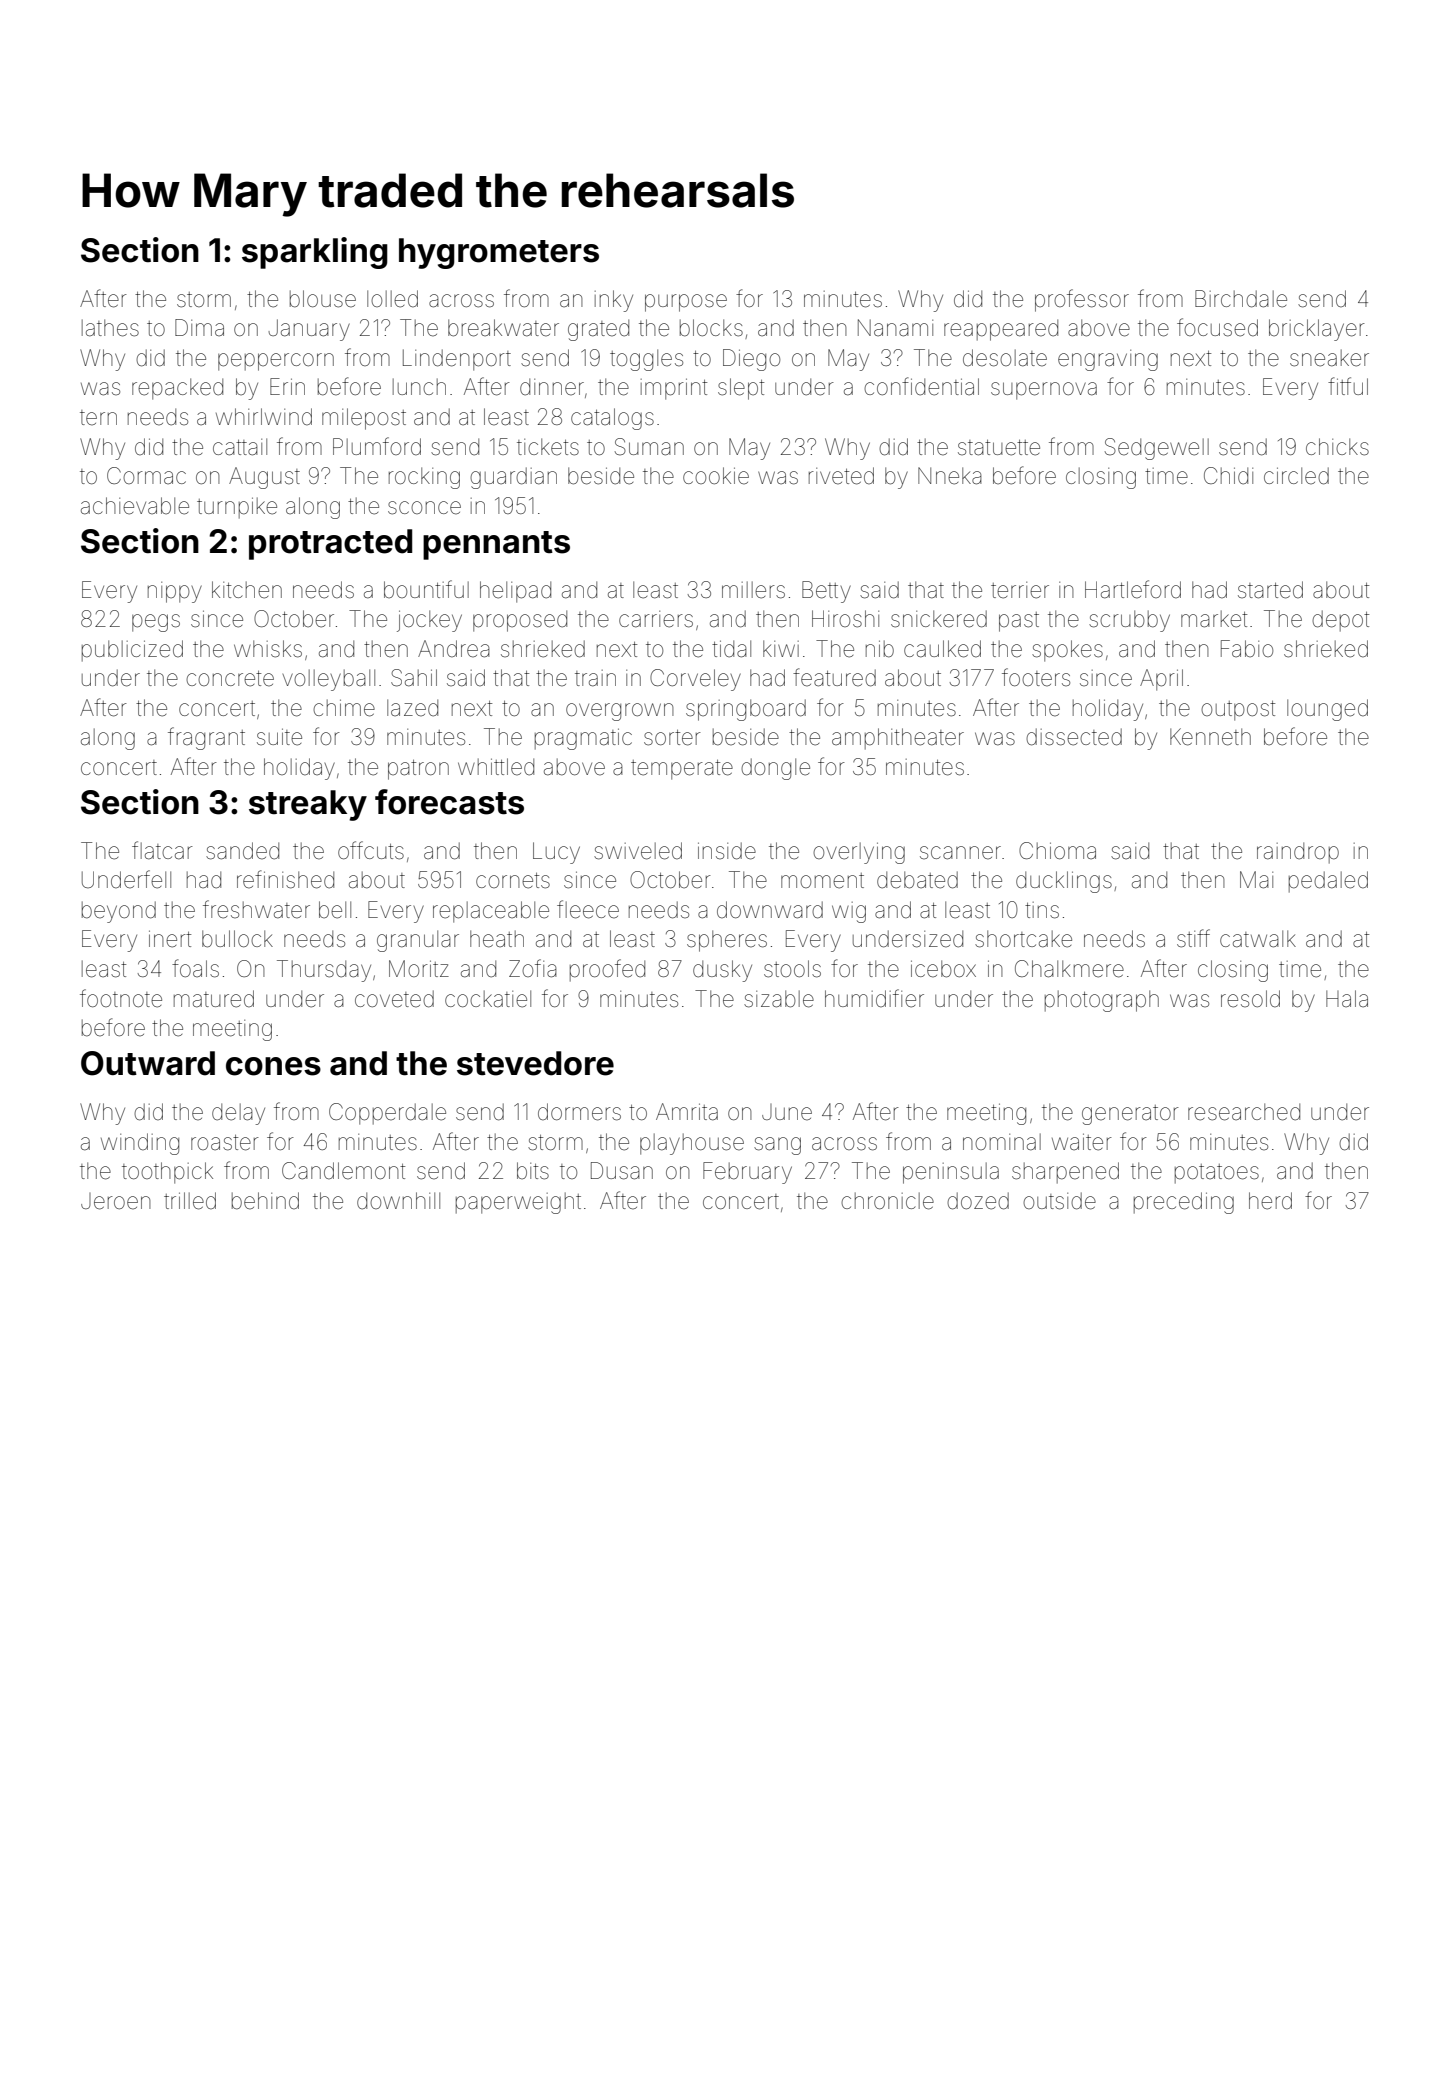  I want to click on Thursday, so click(324, 971).
